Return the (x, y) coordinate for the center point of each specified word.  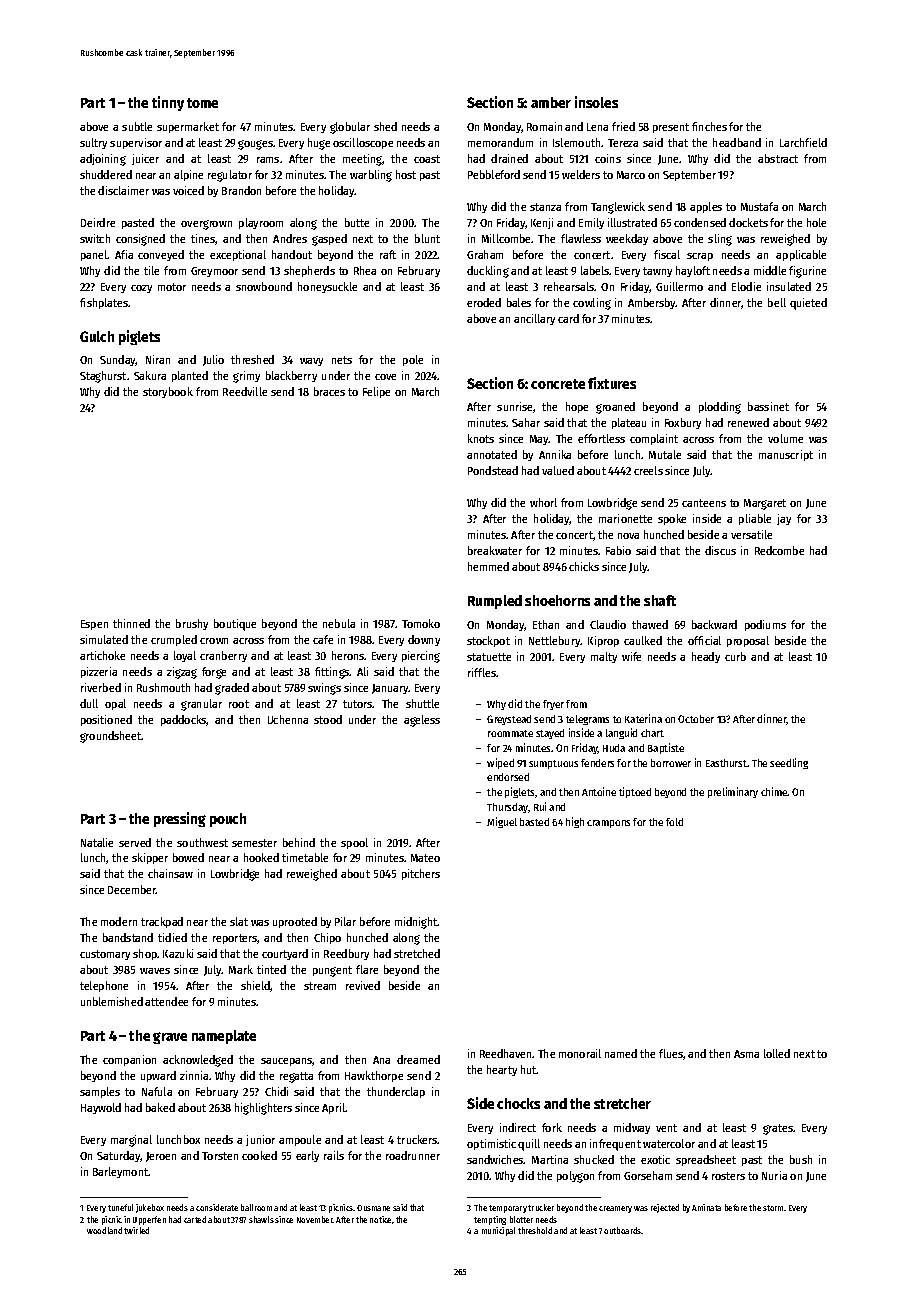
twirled (136, 1230)
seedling (789, 763)
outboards (623, 1230)
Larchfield (803, 142)
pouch (228, 820)
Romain (544, 126)
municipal (498, 1231)
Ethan (546, 624)
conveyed (161, 255)
